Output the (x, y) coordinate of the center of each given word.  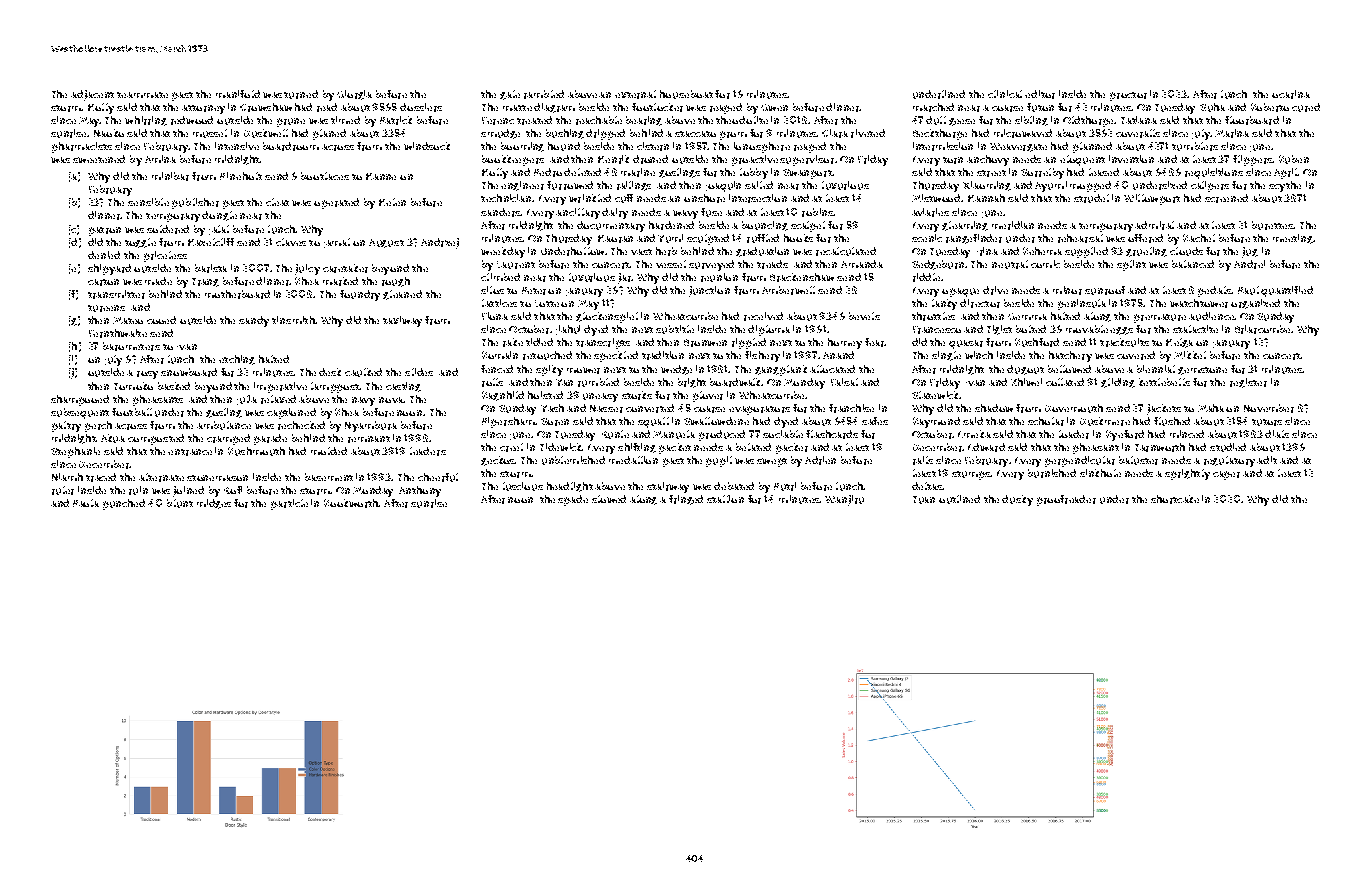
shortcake (1175, 499)
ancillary (578, 213)
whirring (146, 121)
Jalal (219, 230)
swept (772, 462)
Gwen (774, 107)
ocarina (1291, 94)
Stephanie (75, 452)
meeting (1293, 239)
